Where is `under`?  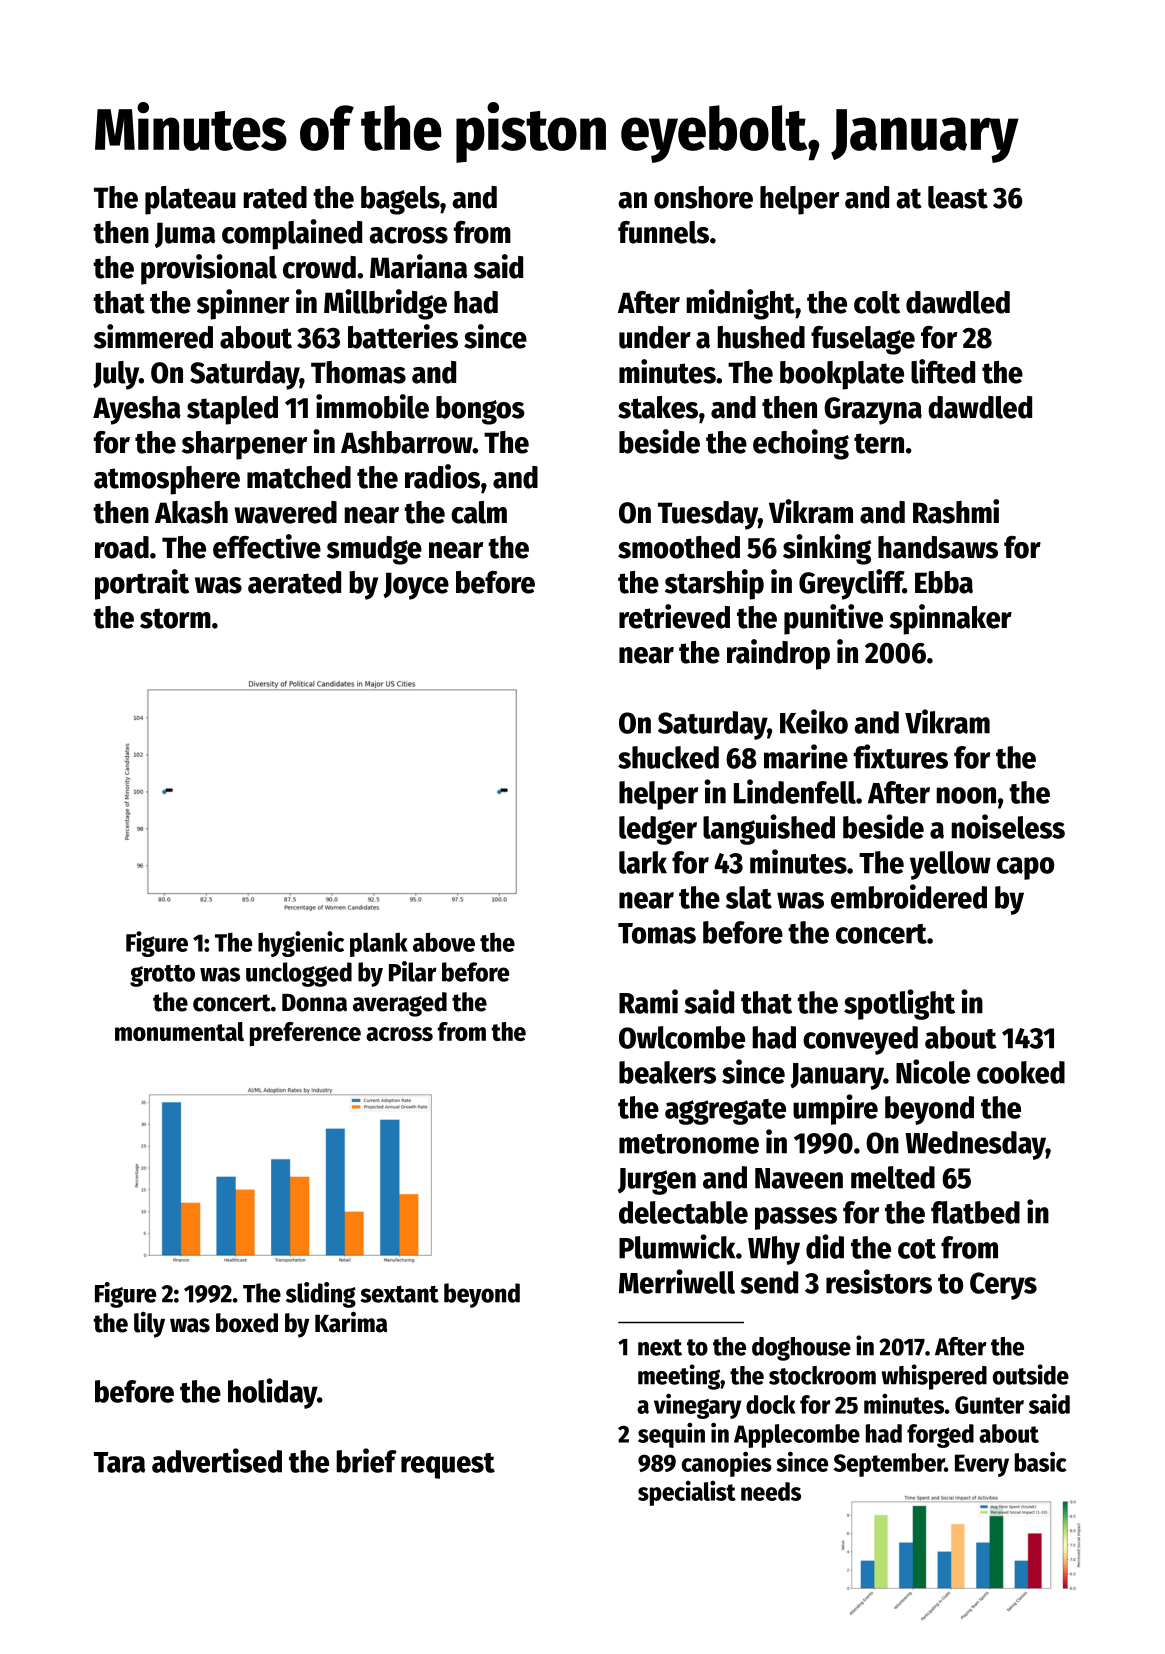 under is located at coordinates (655, 337).
